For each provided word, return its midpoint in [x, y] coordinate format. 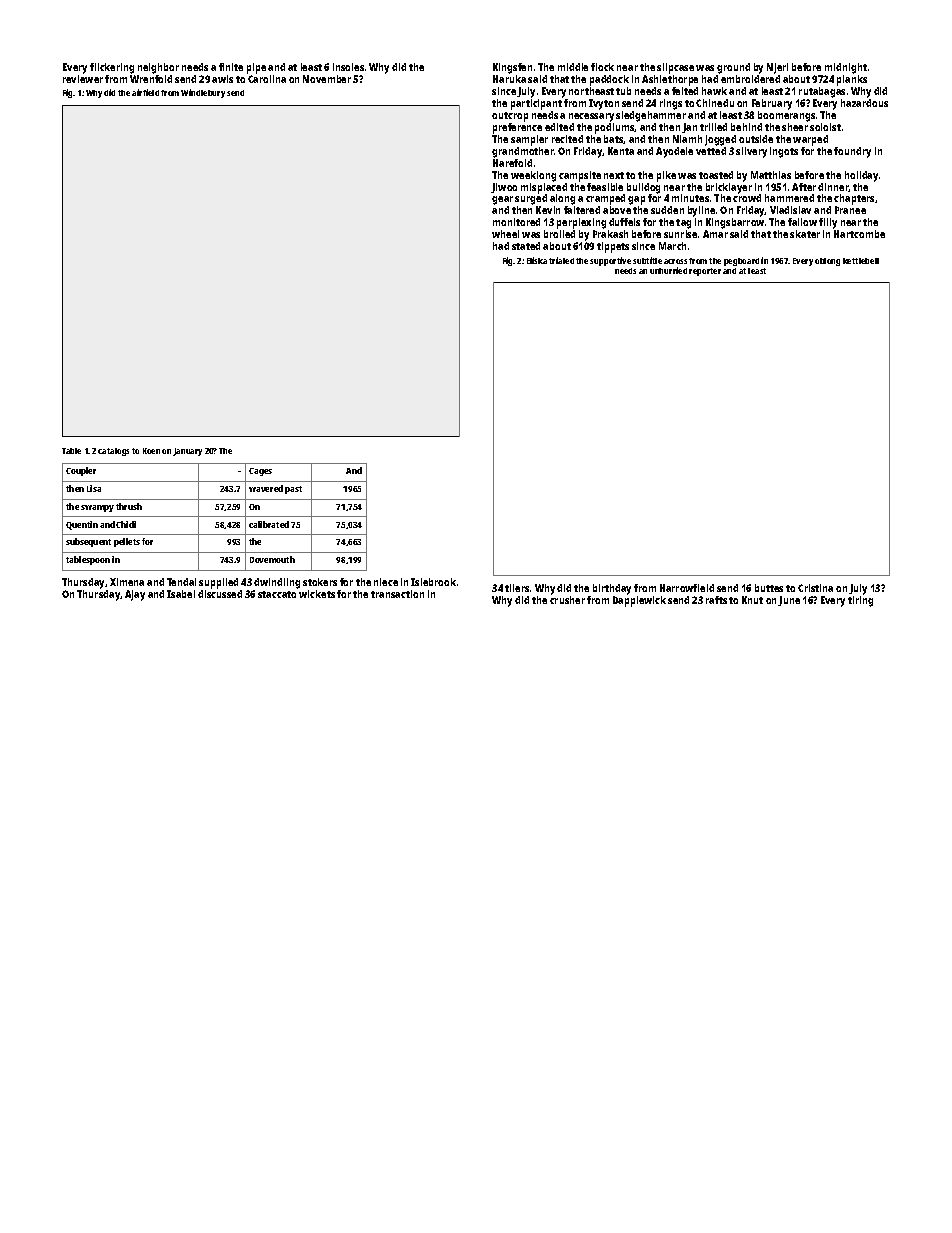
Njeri [777, 68]
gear [502, 200]
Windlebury [203, 93]
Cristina [815, 588]
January [187, 452]
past [293, 490]
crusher [567, 600]
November [327, 79]
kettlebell [861, 261]
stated [526, 246]
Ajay [135, 595]
